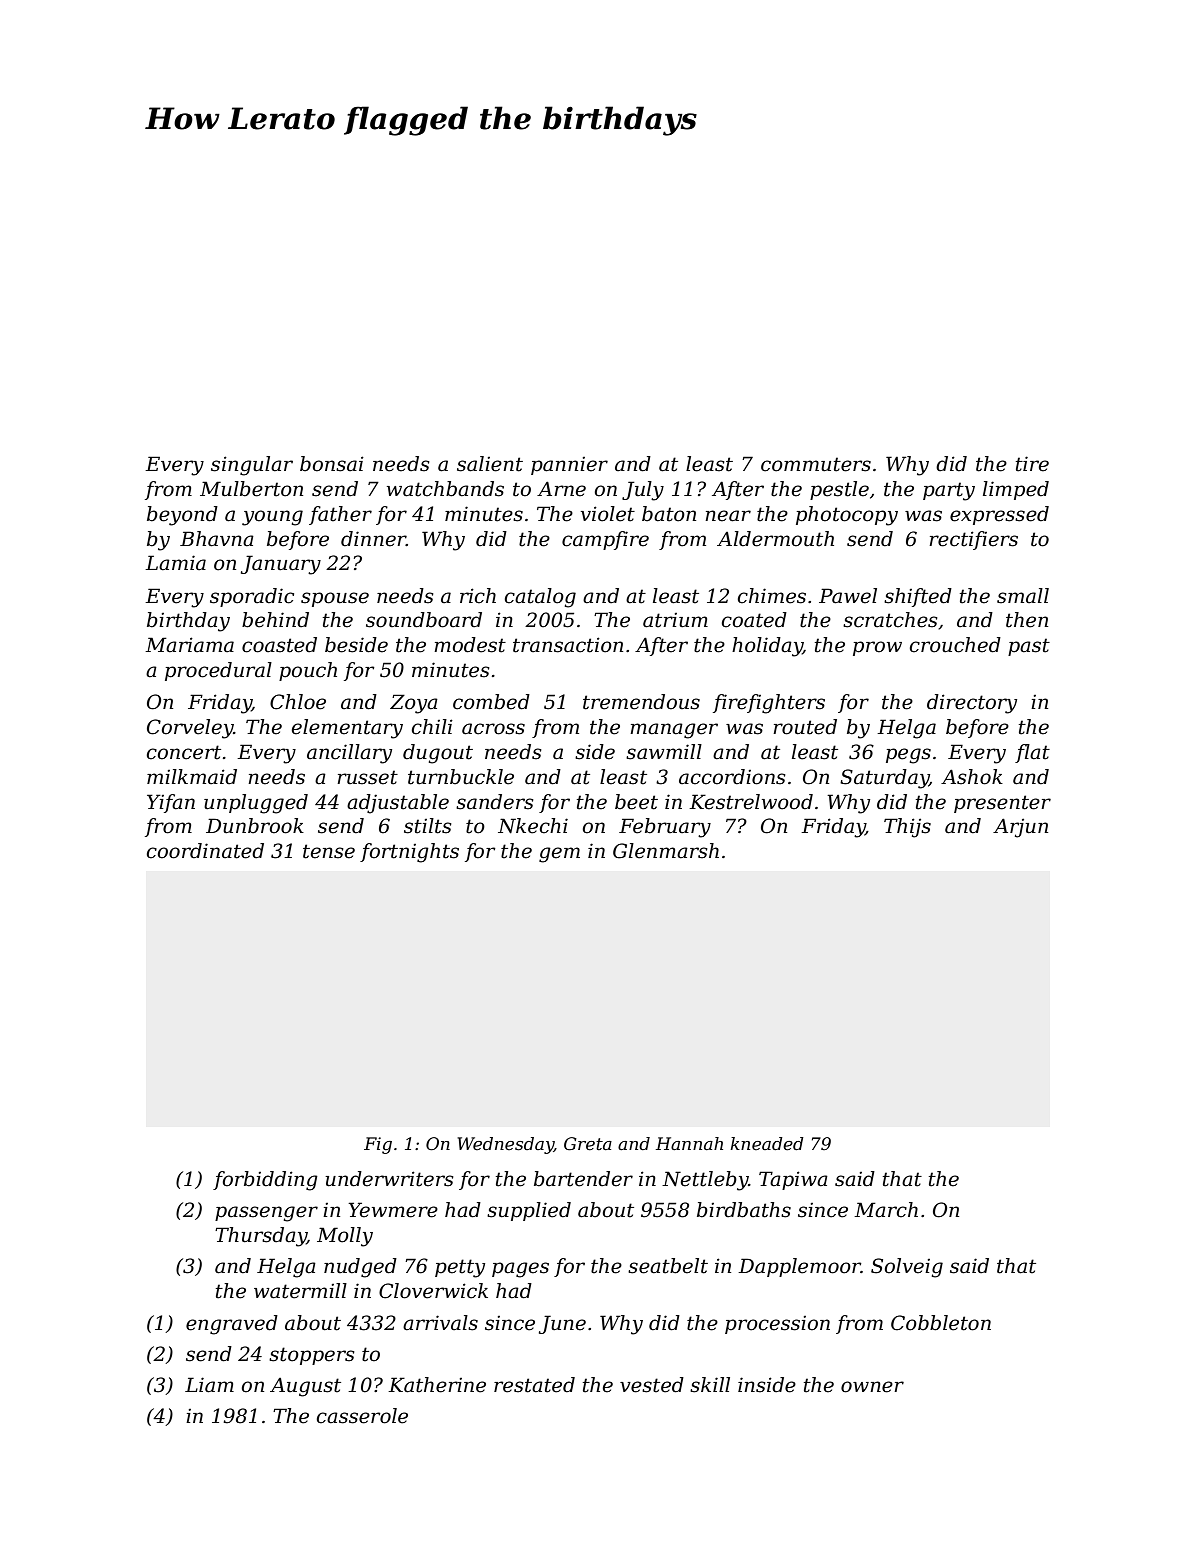 This screenshot has height=1547, width=1196. What do you see at coordinates (1032, 464) in the screenshot?
I see `tire` at bounding box center [1032, 464].
